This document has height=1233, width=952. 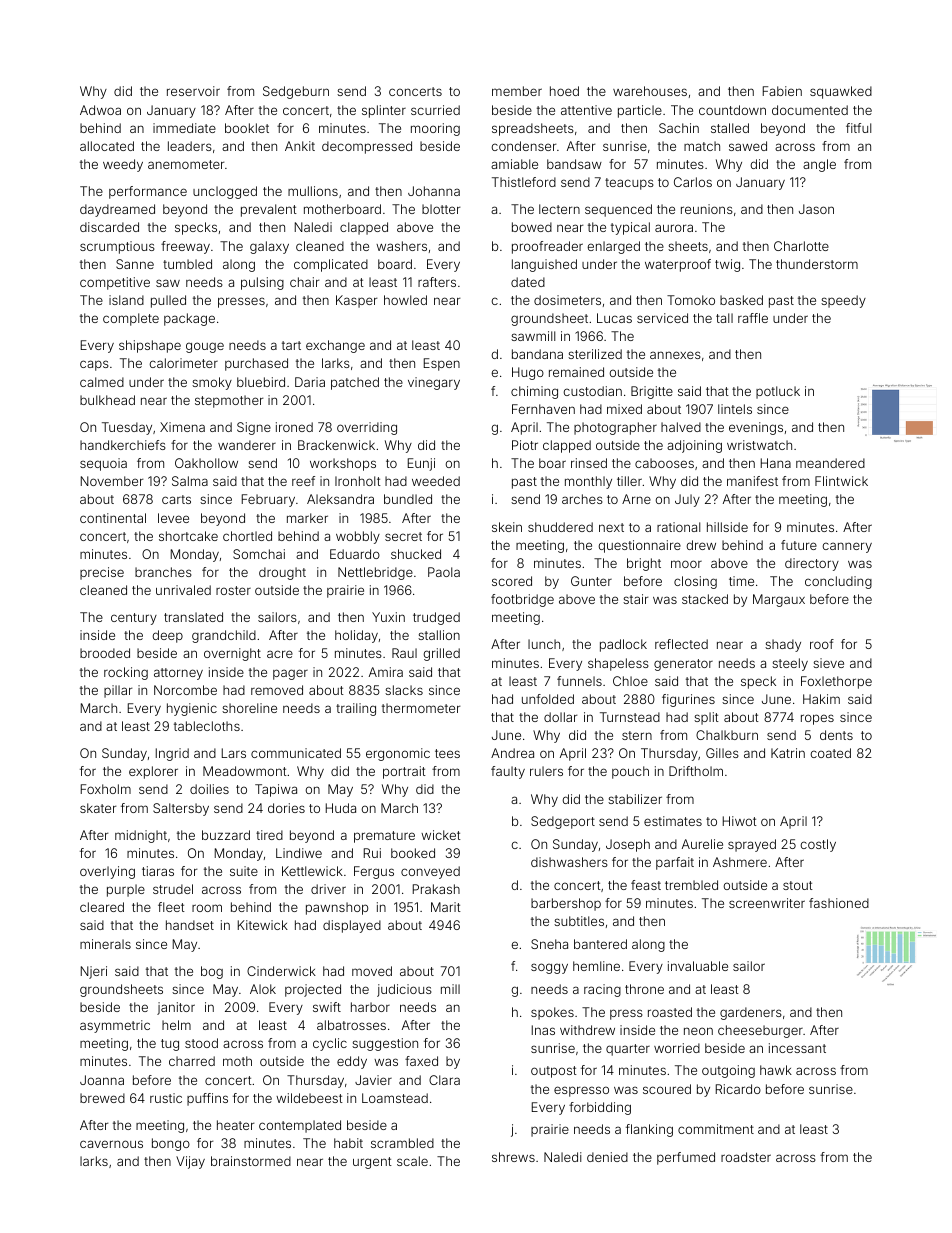 I want to click on shady, so click(x=783, y=645).
